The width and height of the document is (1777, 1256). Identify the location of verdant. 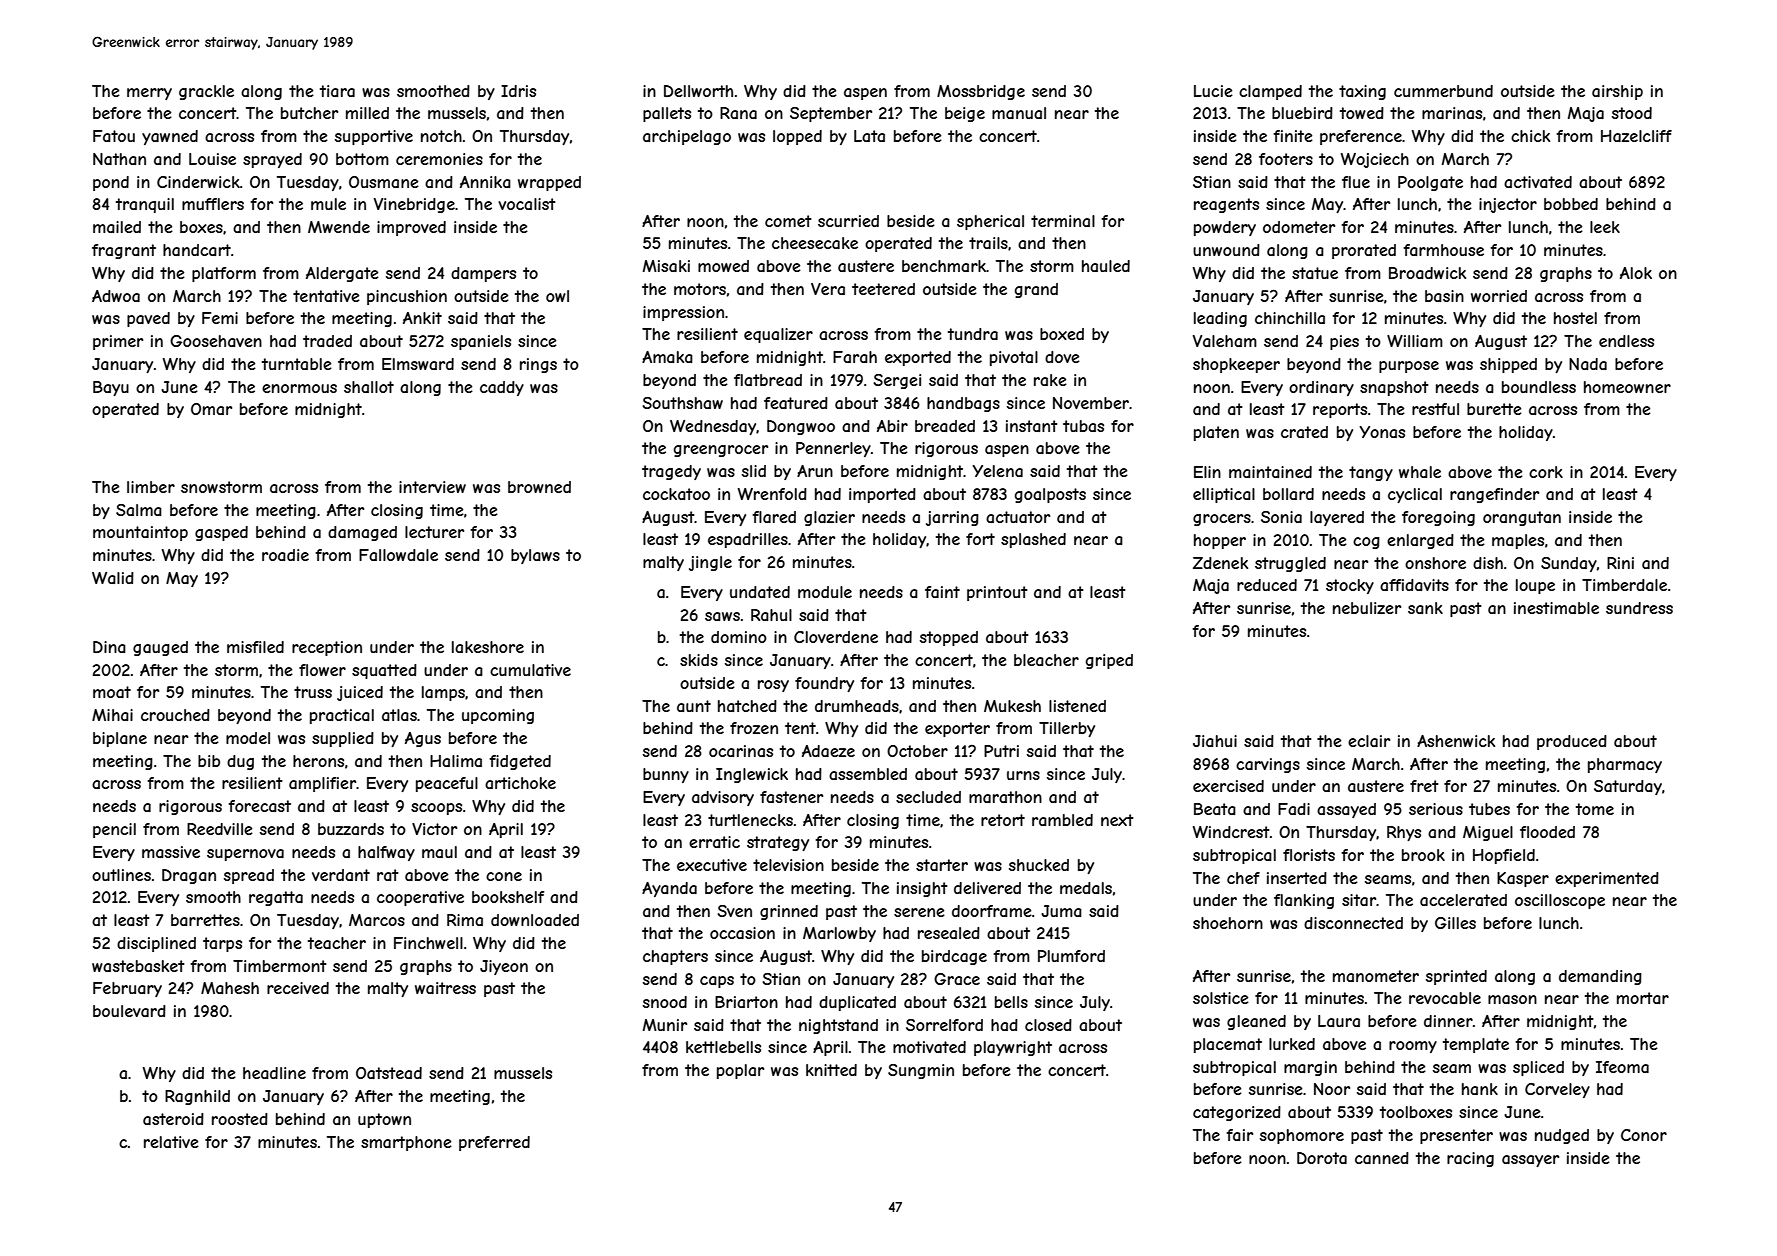
(341, 875).
